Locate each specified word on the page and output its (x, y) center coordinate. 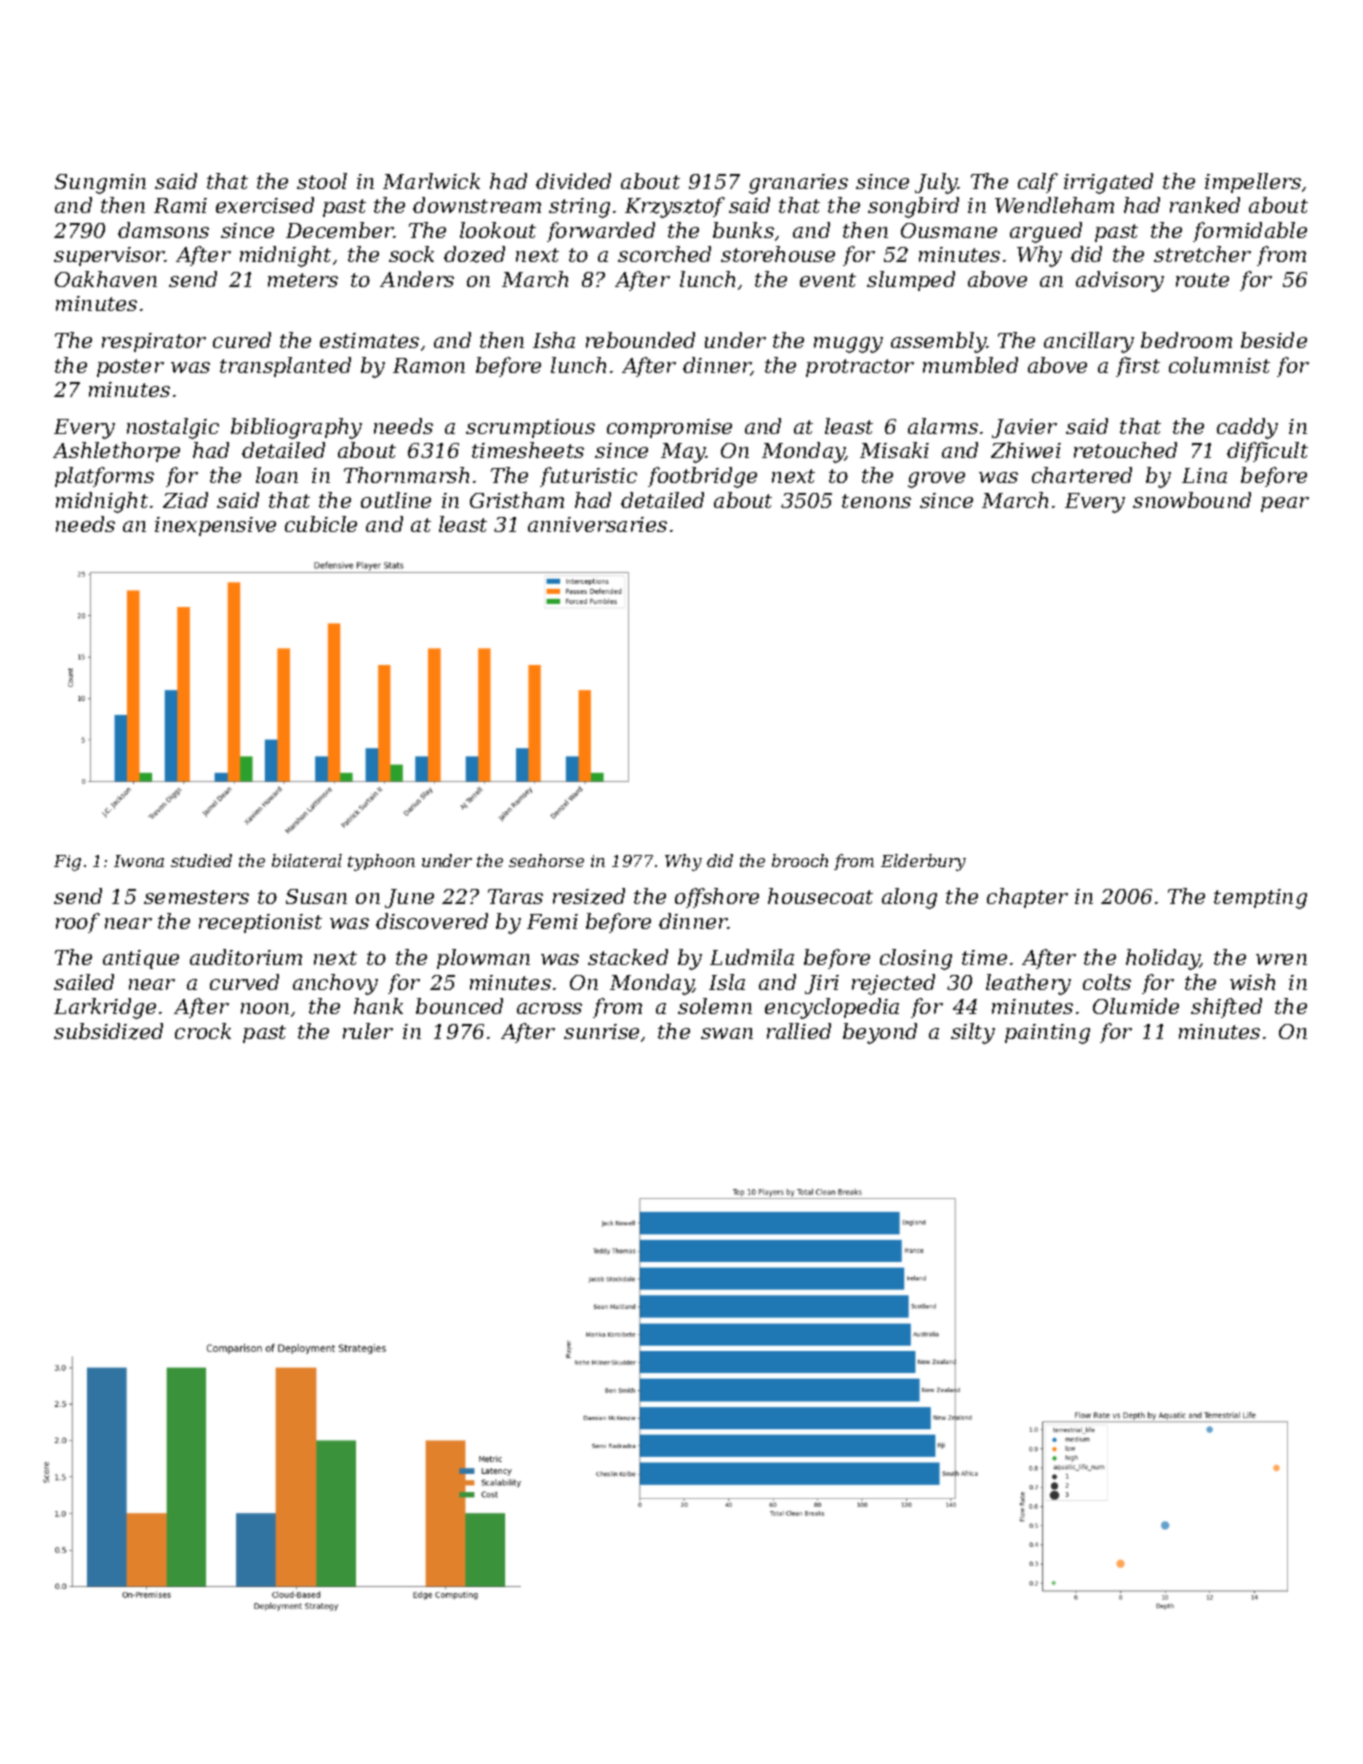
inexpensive (215, 526)
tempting (1260, 899)
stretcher (1202, 254)
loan (277, 475)
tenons (876, 501)
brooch (800, 860)
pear (1285, 504)
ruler (368, 1031)
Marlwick (431, 181)
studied (201, 860)
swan (727, 1033)
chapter (1027, 898)
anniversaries (597, 524)
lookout (498, 230)
